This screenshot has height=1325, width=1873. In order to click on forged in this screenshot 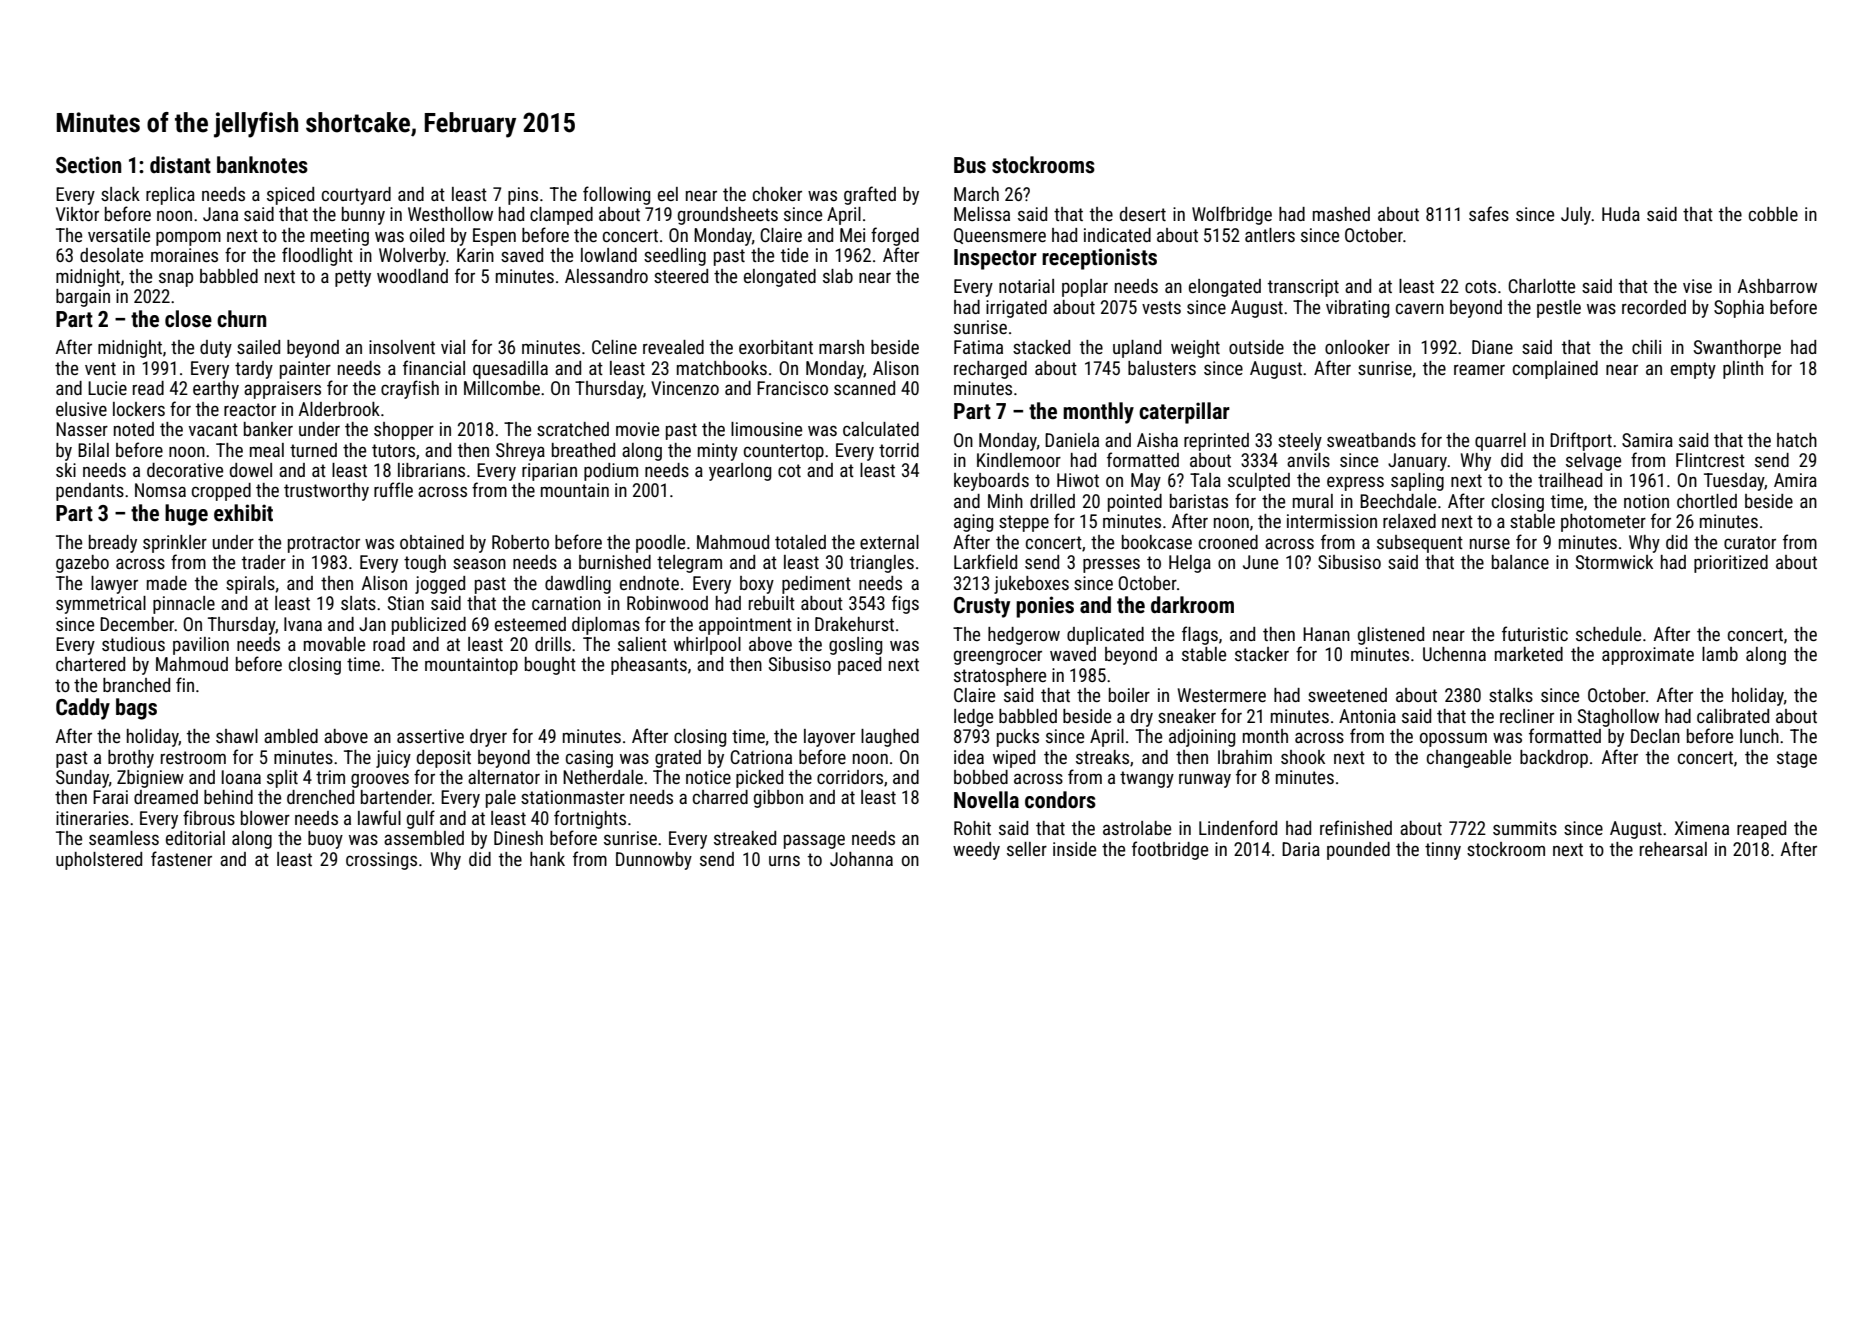, I will do `click(895, 236)`.
